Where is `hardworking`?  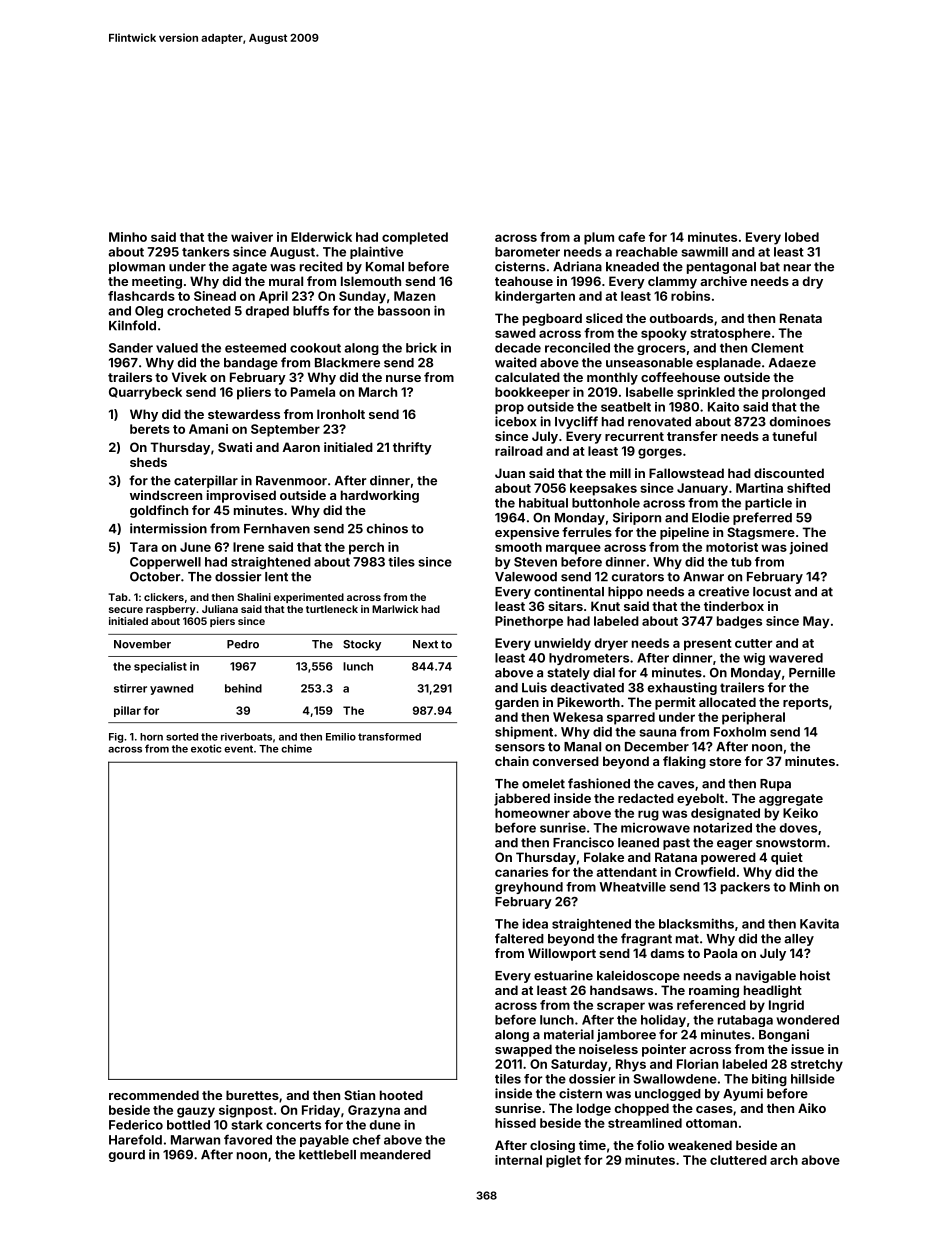
hardworking is located at coordinates (380, 496).
